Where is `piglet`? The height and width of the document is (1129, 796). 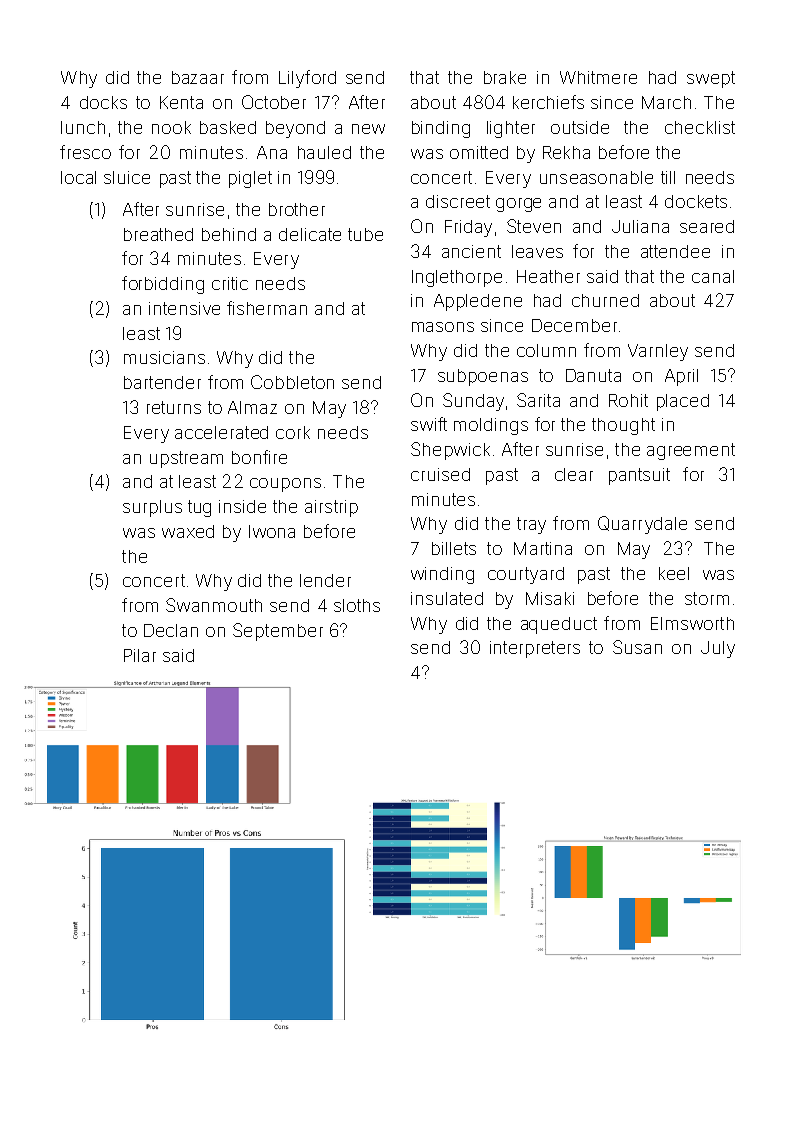
piglet is located at coordinates (250, 179).
